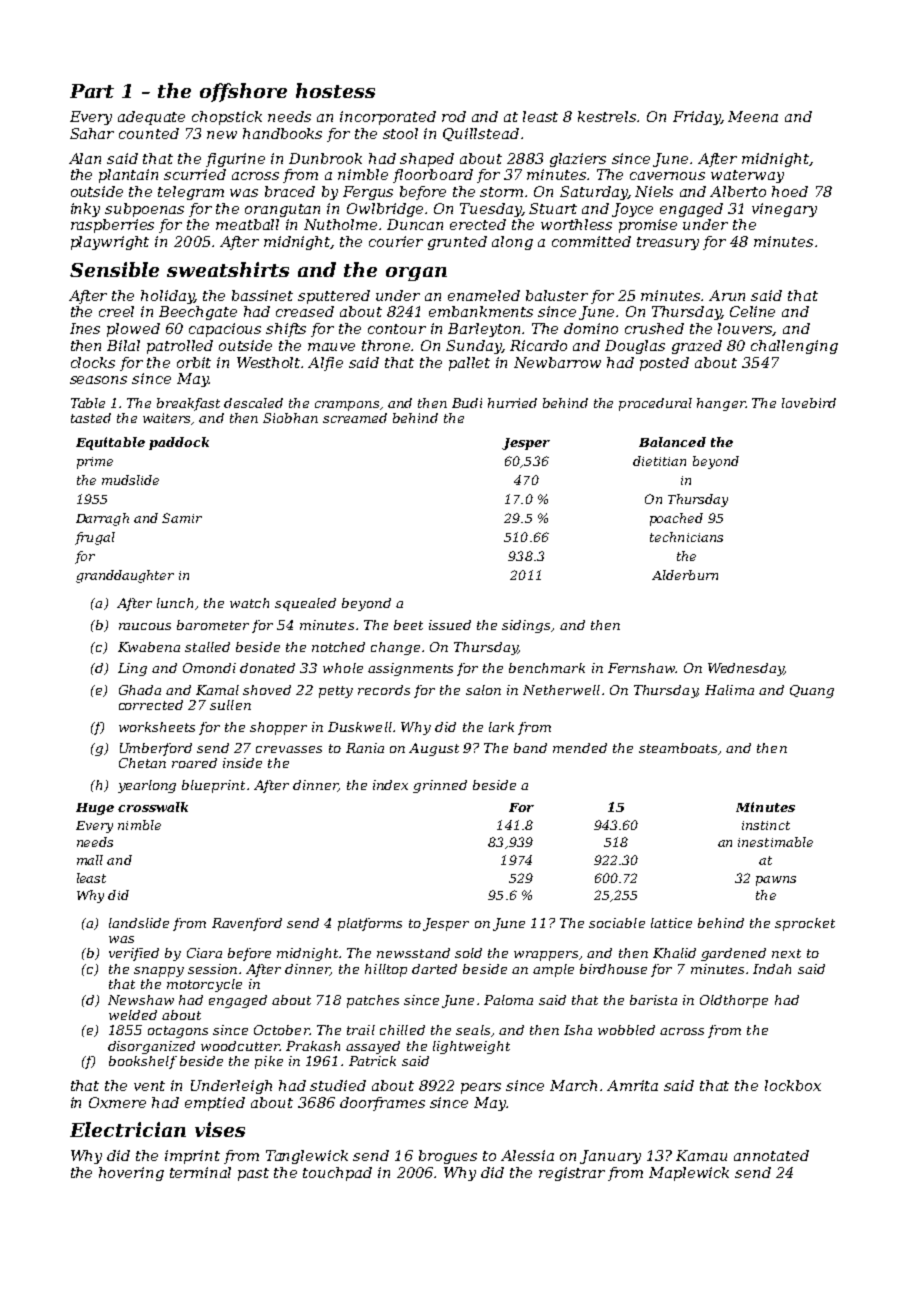 The height and width of the image is (1316, 908). What do you see at coordinates (481, 134) in the image?
I see `Quillstead` at bounding box center [481, 134].
